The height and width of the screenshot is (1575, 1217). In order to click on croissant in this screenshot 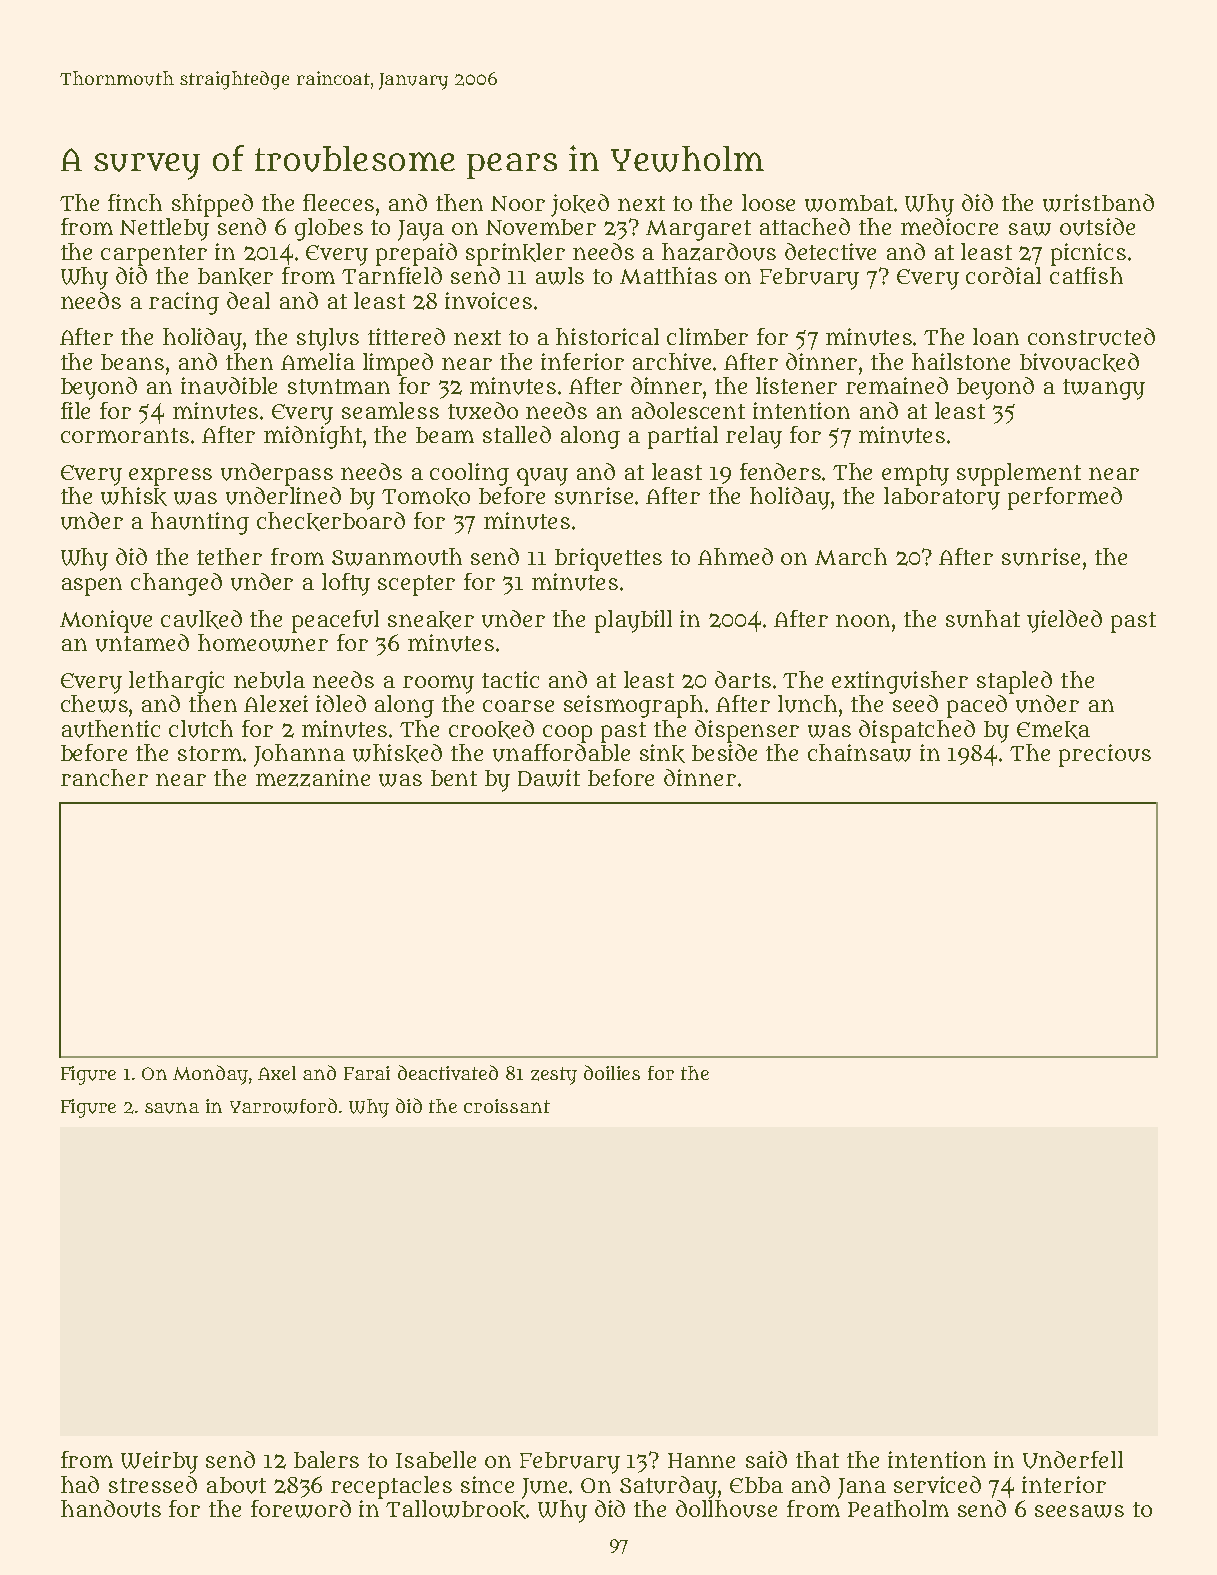, I will do `click(507, 1106)`.
